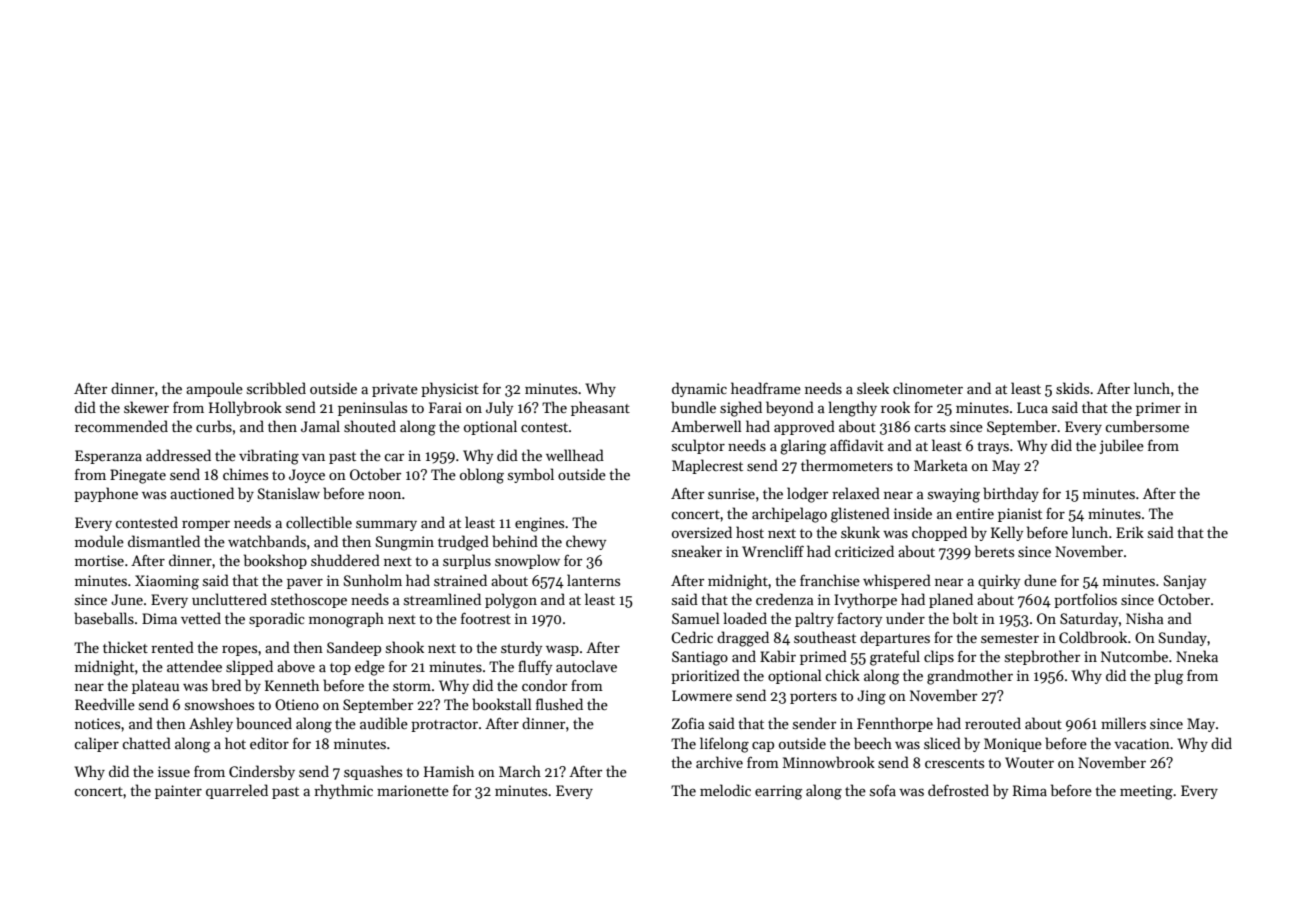 Image resolution: width=1308 pixels, height=924 pixels. What do you see at coordinates (745, 618) in the screenshot?
I see `loaded` at bounding box center [745, 618].
